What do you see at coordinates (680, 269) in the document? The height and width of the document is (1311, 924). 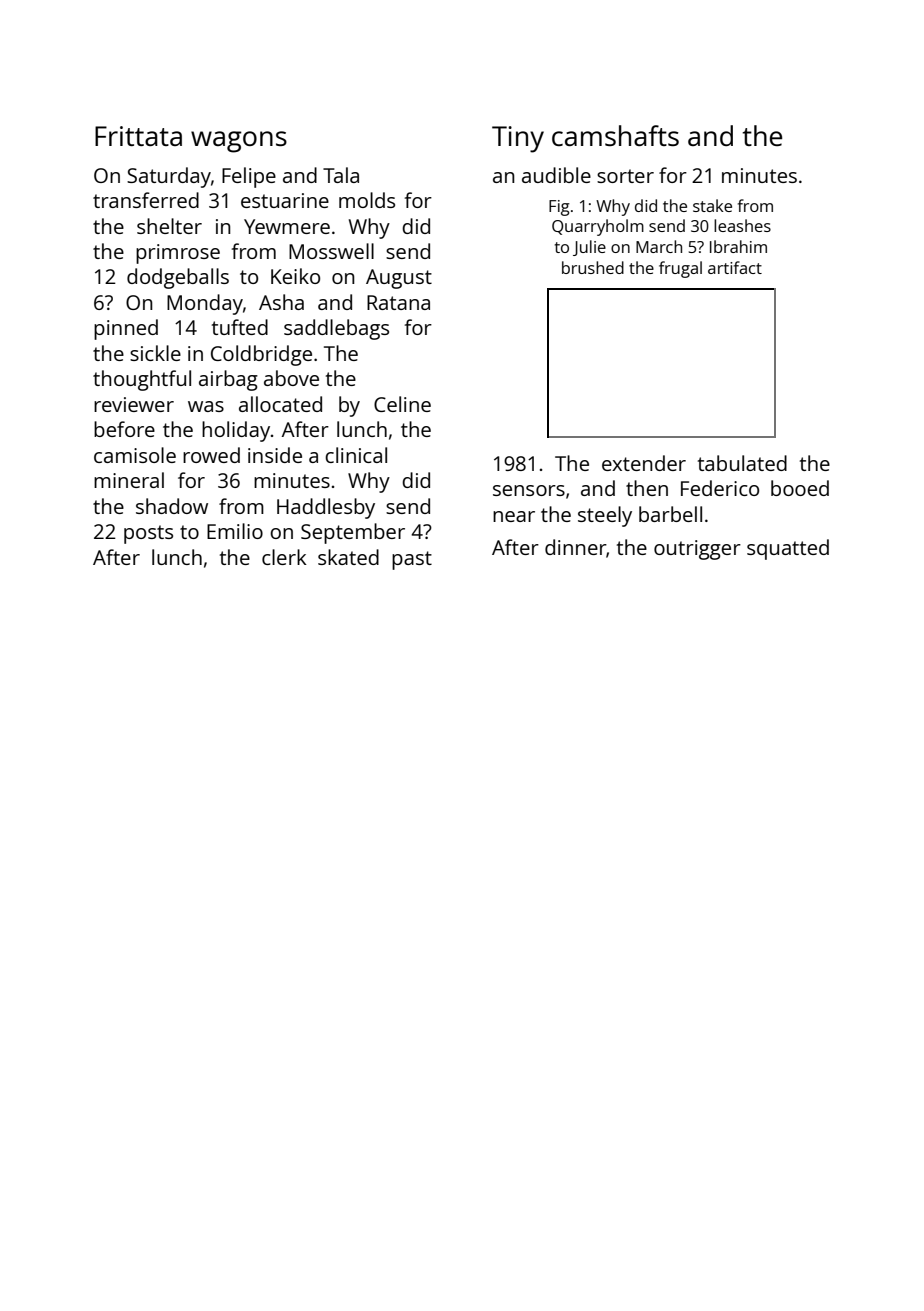 I see `frugal` at bounding box center [680, 269].
